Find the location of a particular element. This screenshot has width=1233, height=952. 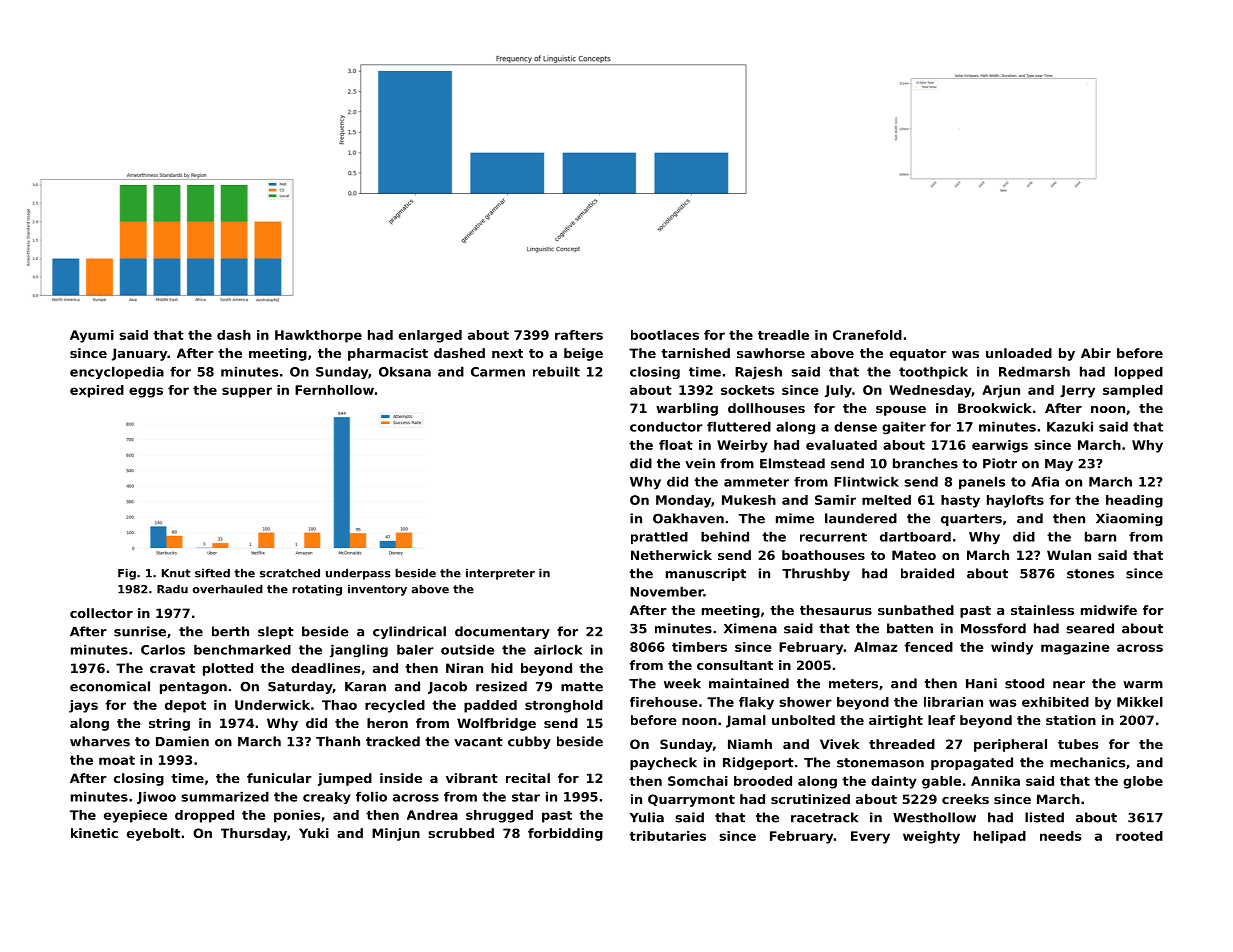

tributaries is located at coordinates (667, 836).
